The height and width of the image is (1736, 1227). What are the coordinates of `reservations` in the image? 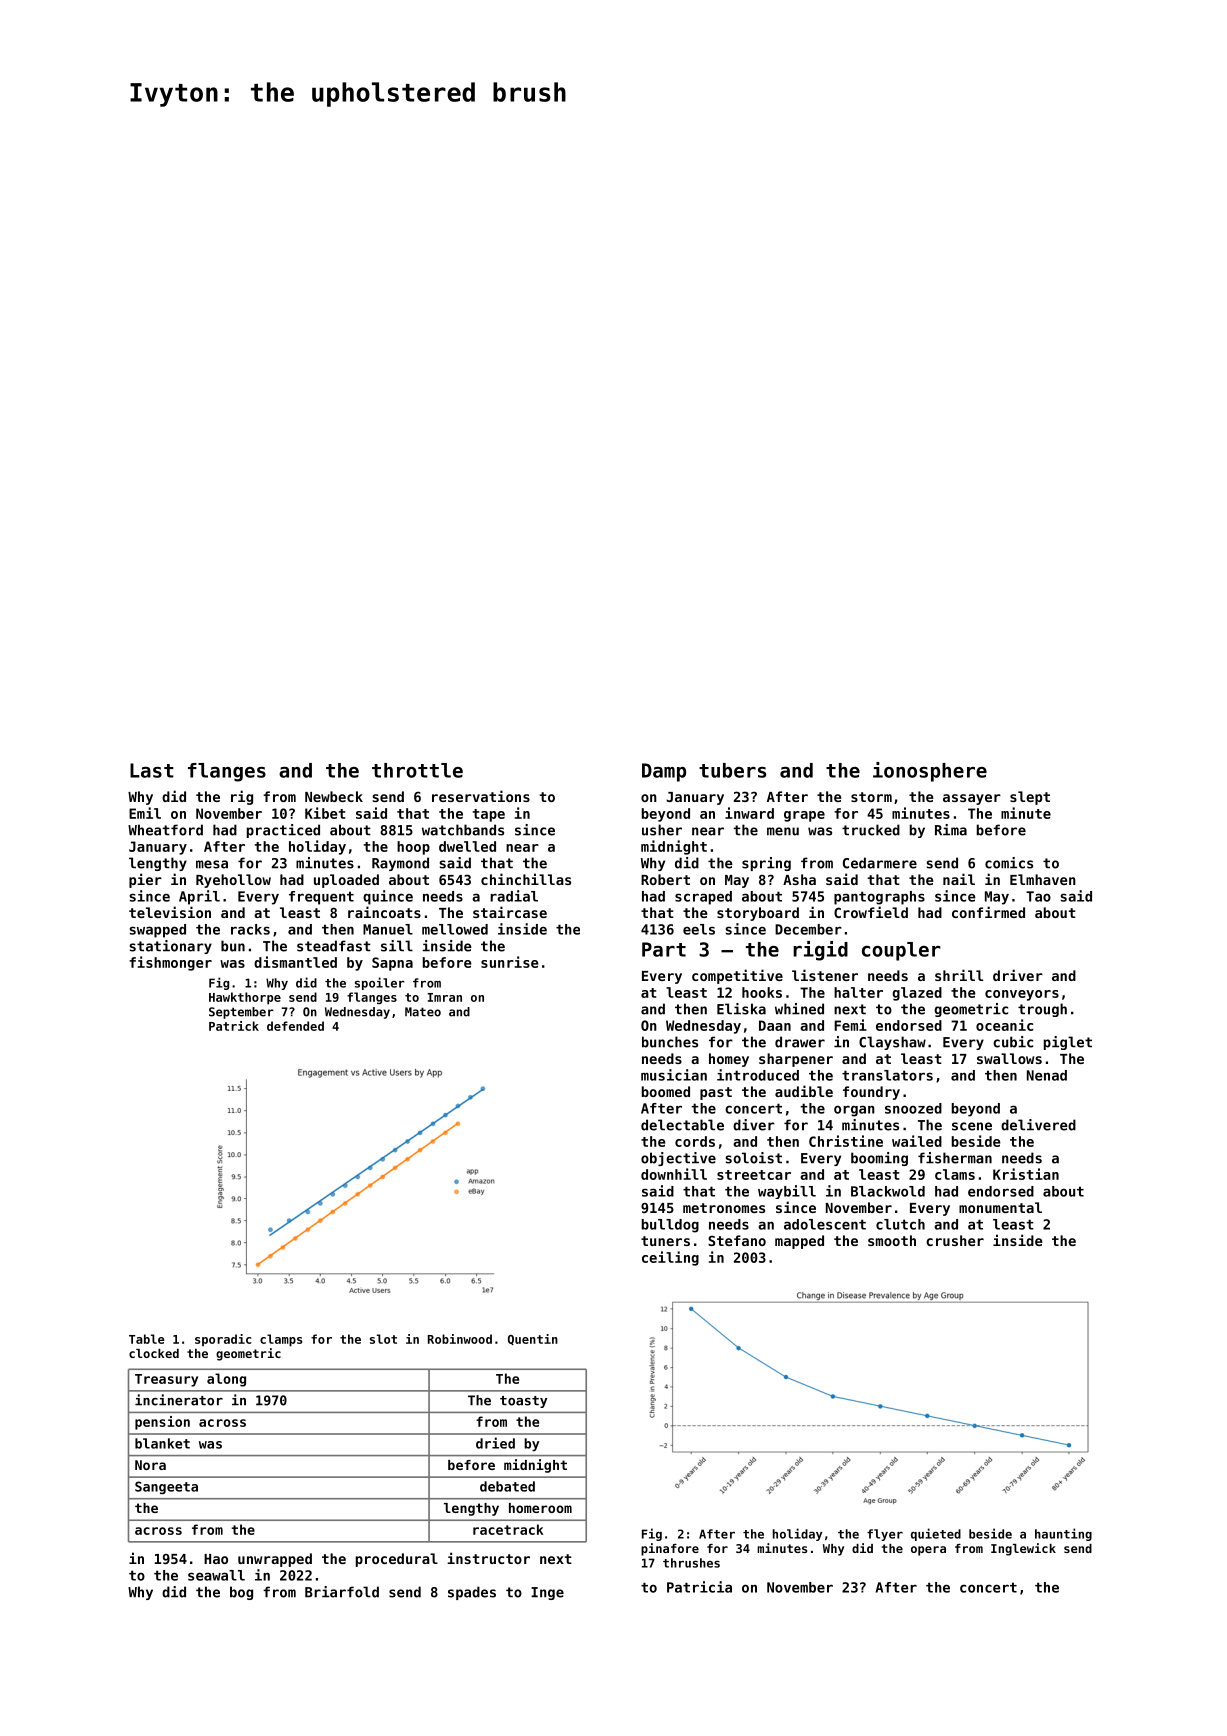 It's located at (481, 796).
